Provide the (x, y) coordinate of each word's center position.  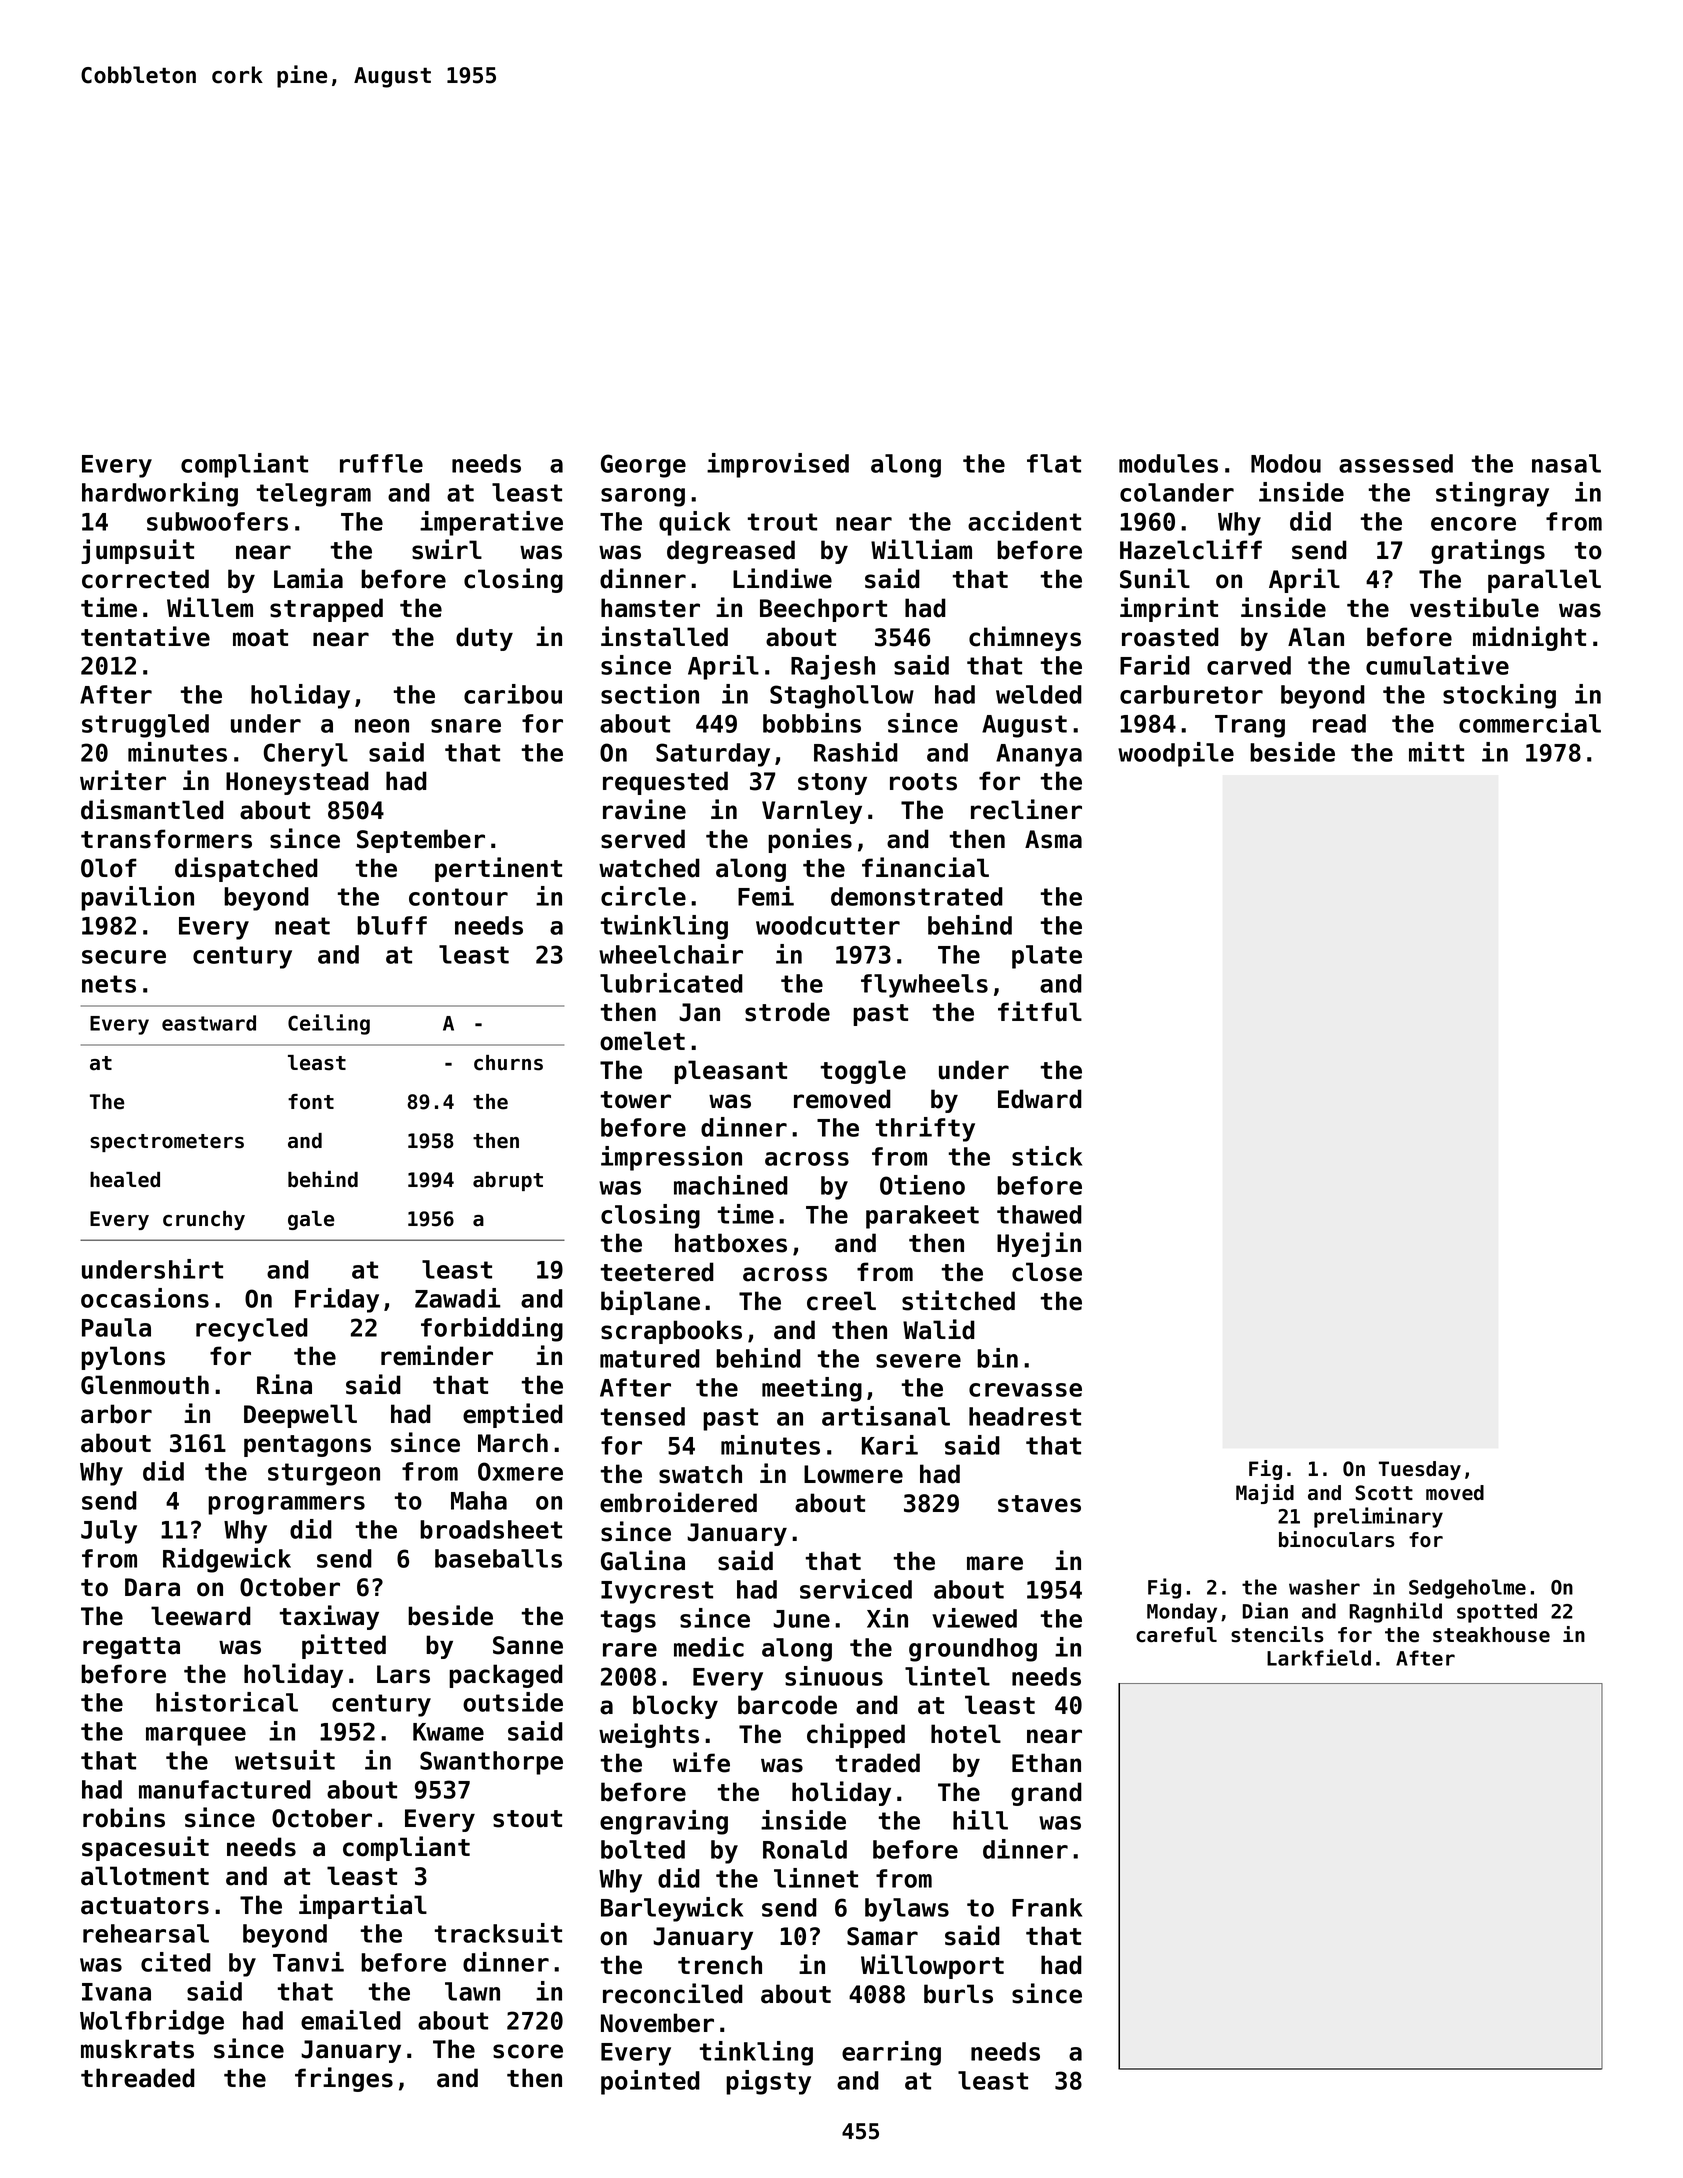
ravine (644, 809)
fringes (344, 2079)
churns (508, 1063)
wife (701, 1762)
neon (382, 726)
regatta (131, 1648)
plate (1047, 957)
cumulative (1437, 665)
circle (643, 896)
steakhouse (1491, 1635)
